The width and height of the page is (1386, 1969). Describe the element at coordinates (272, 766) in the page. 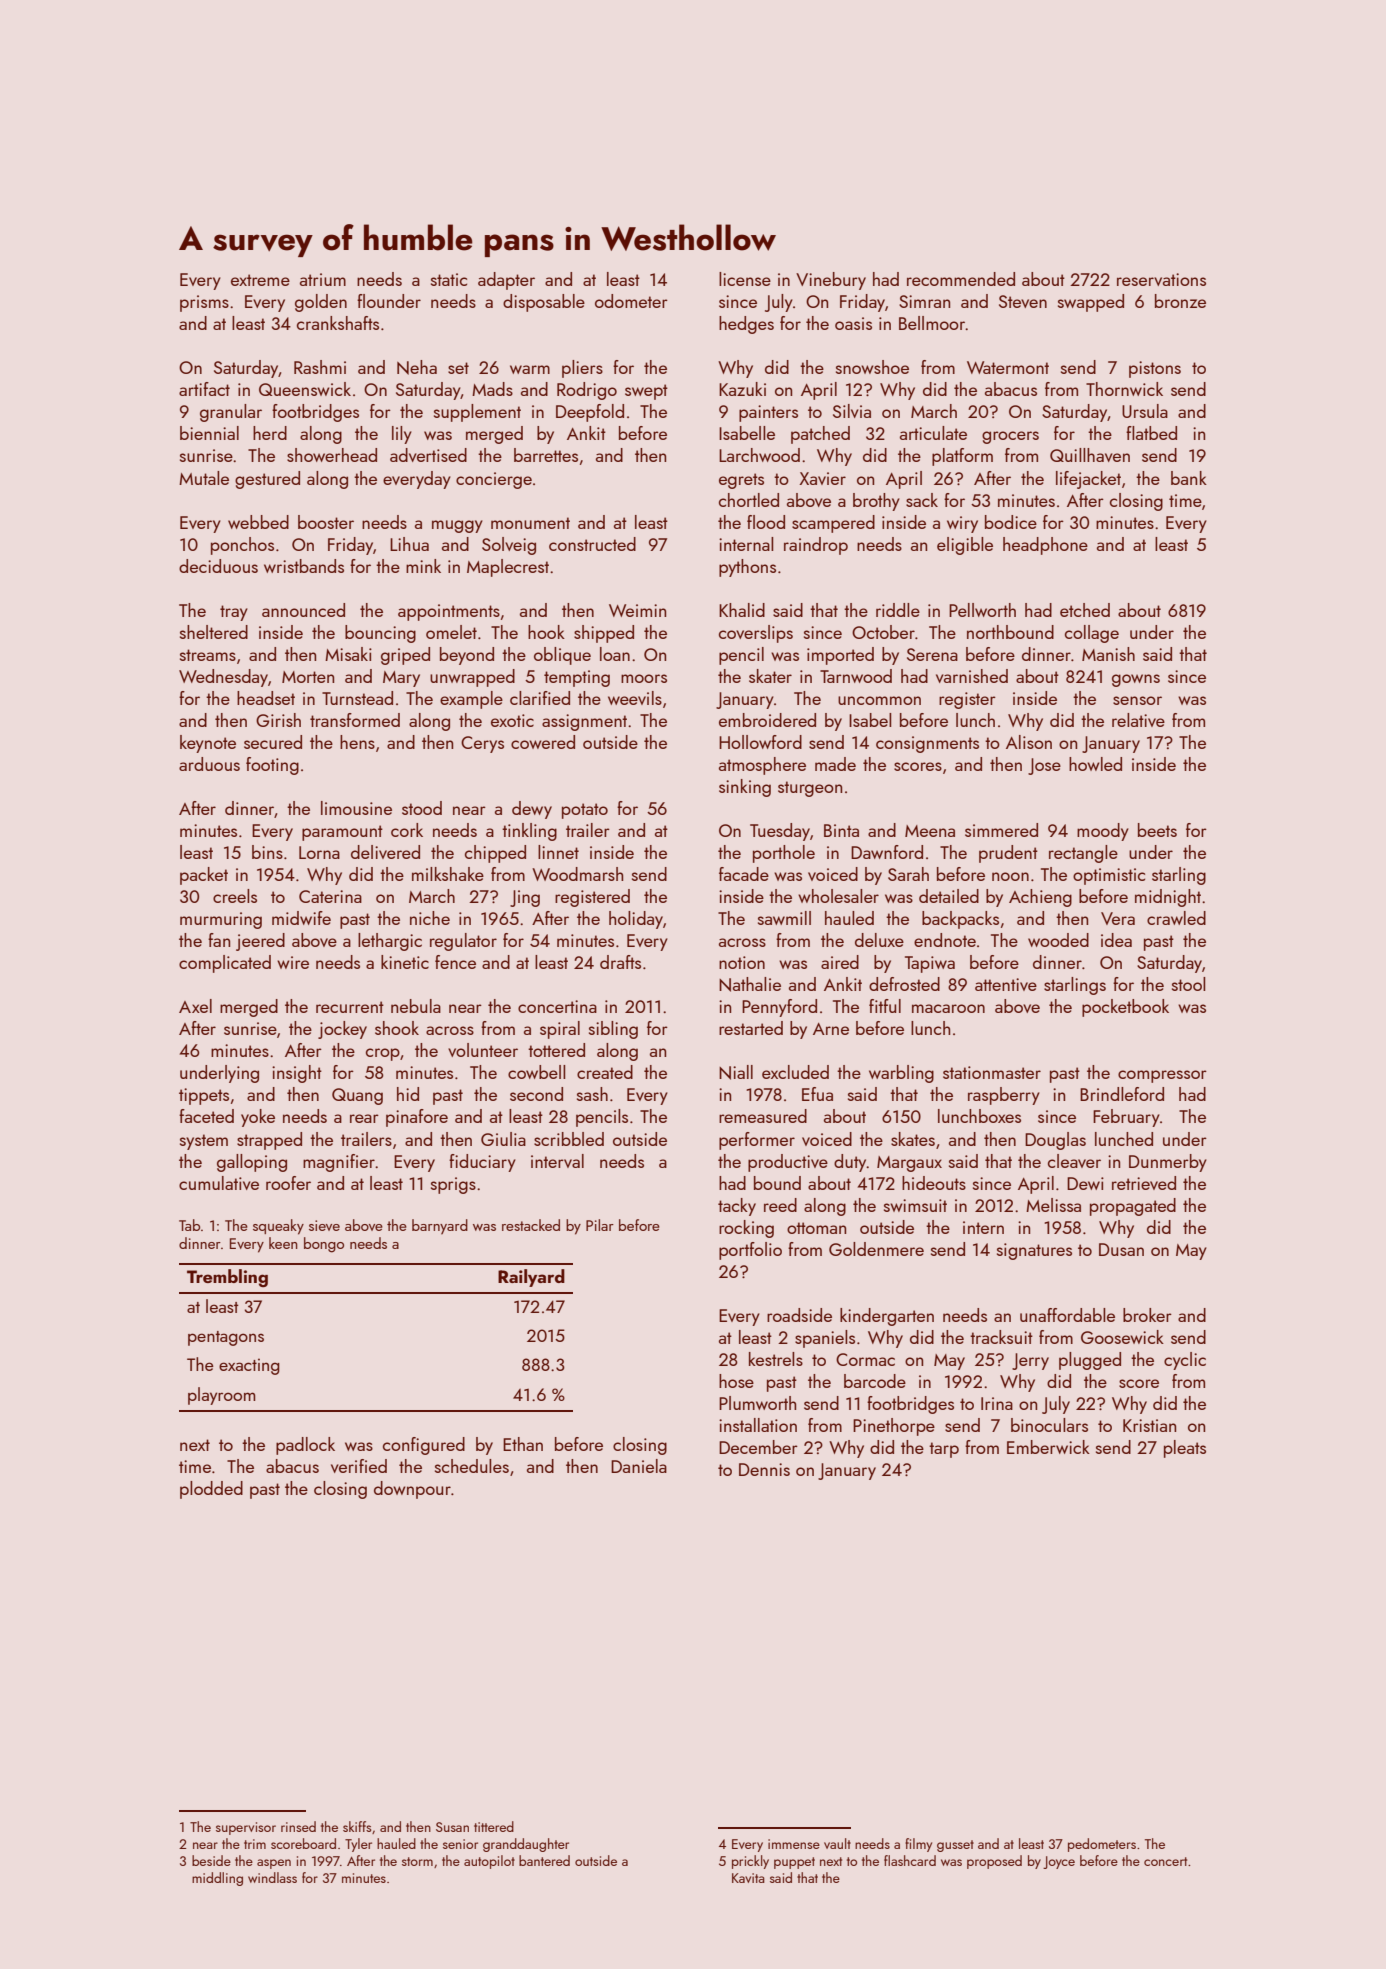

I see `footing` at that location.
